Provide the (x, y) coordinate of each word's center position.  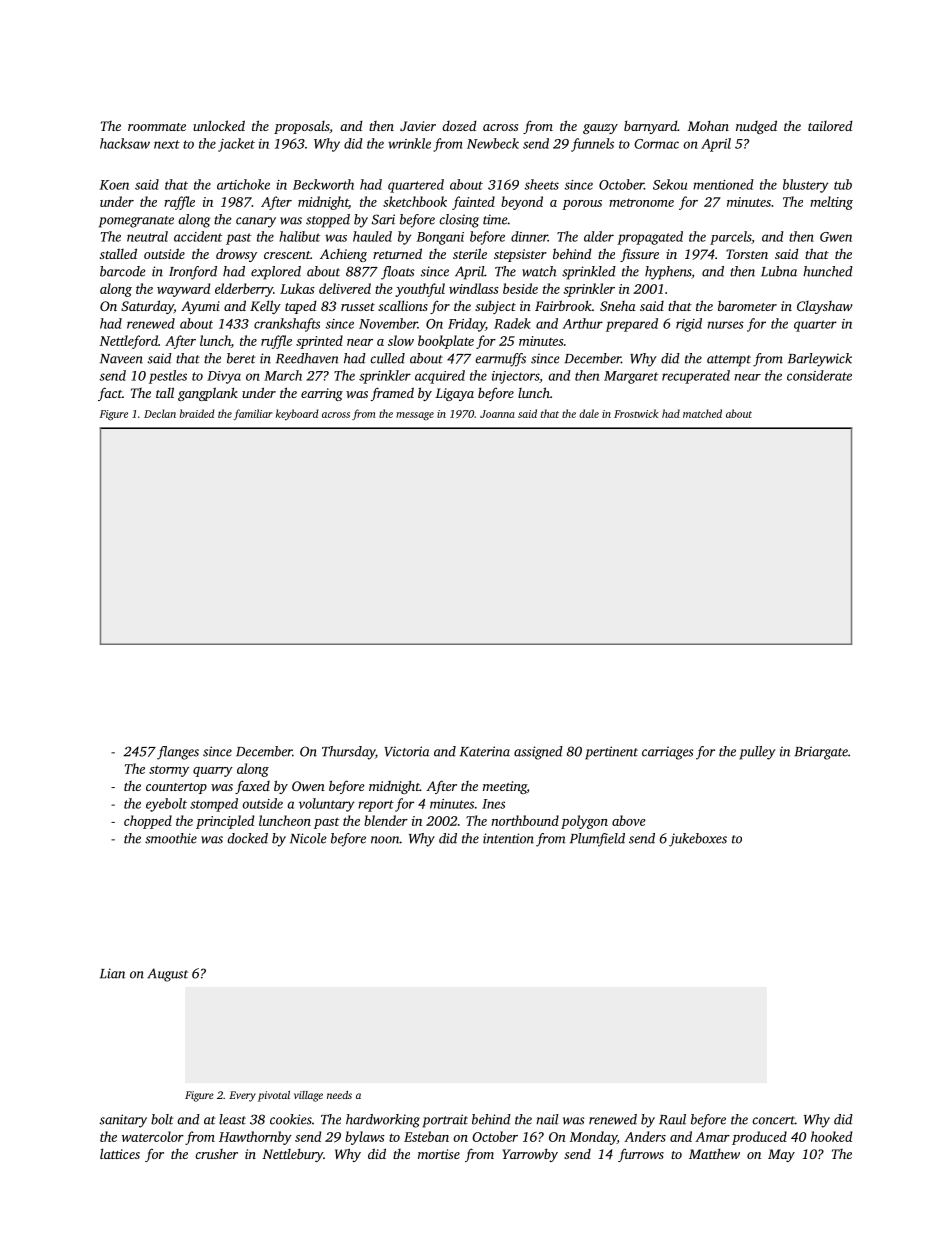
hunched (828, 271)
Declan (160, 413)
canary (256, 222)
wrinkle (409, 143)
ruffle (276, 342)
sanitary (123, 1121)
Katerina (485, 751)
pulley (757, 753)
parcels (731, 238)
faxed (252, 787)
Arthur (582, 323)
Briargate (821, 753)
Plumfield (597, 840)
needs (339, 1095)
